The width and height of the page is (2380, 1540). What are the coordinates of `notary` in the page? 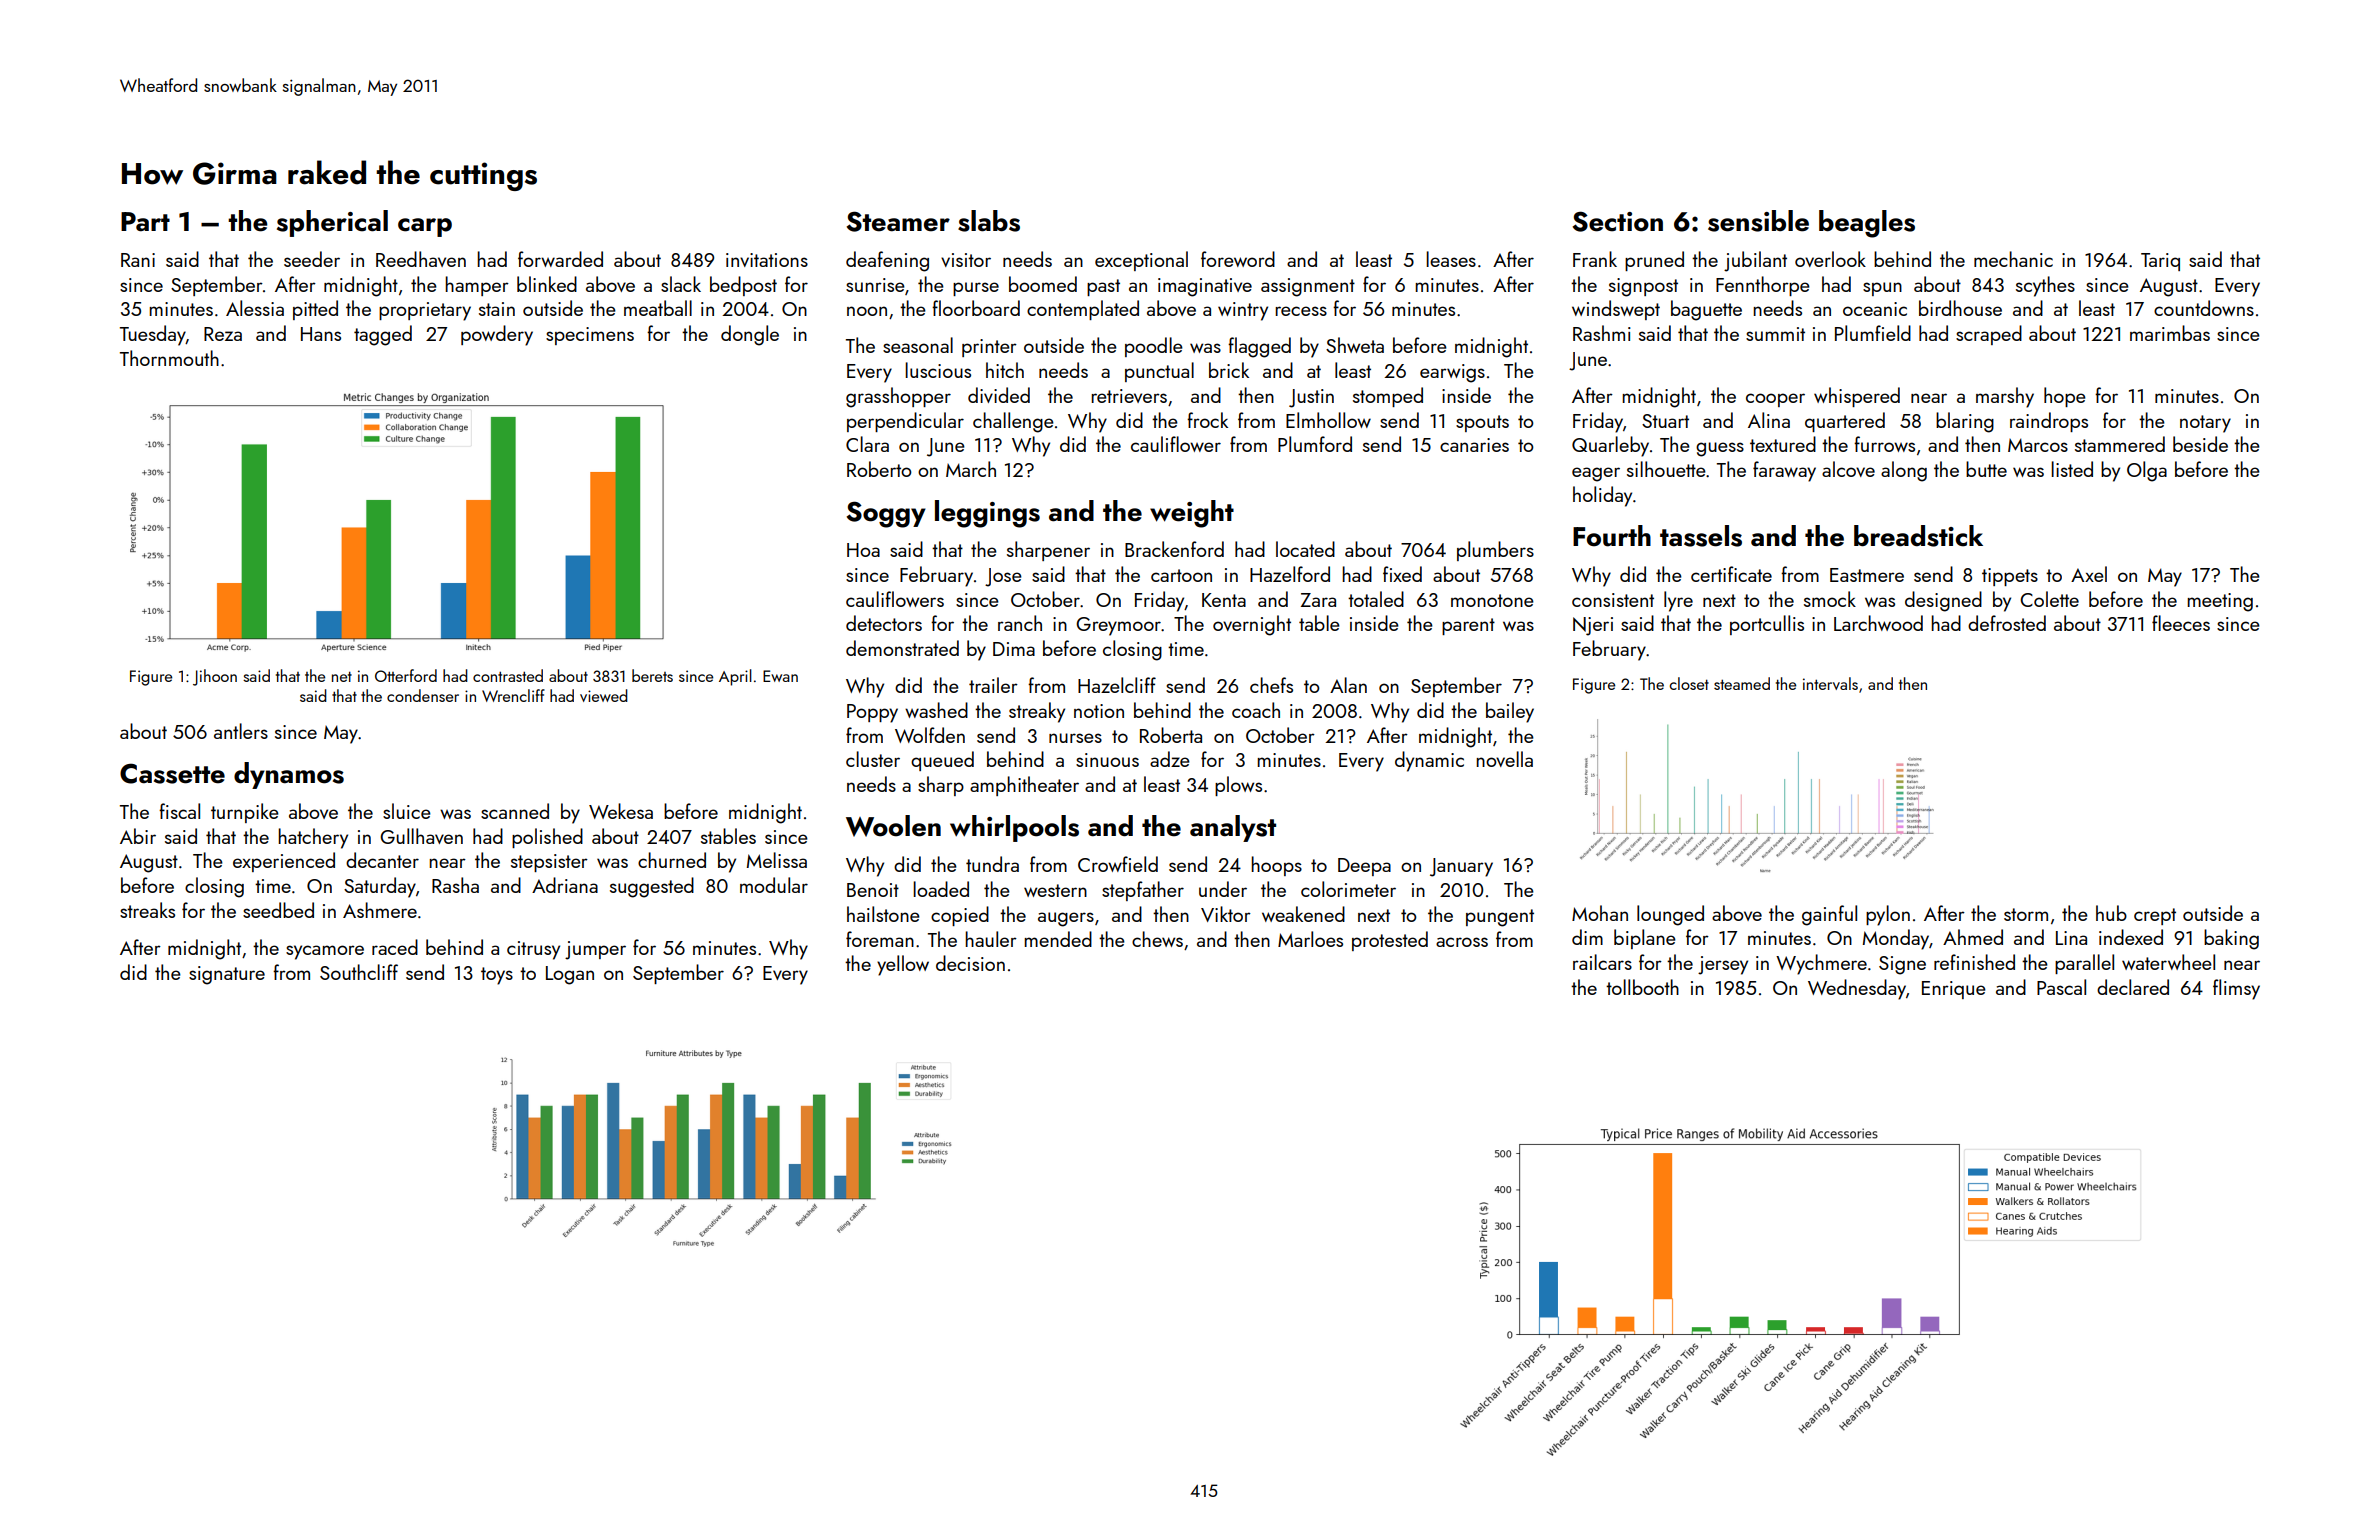 It's located at (2205, 424).
